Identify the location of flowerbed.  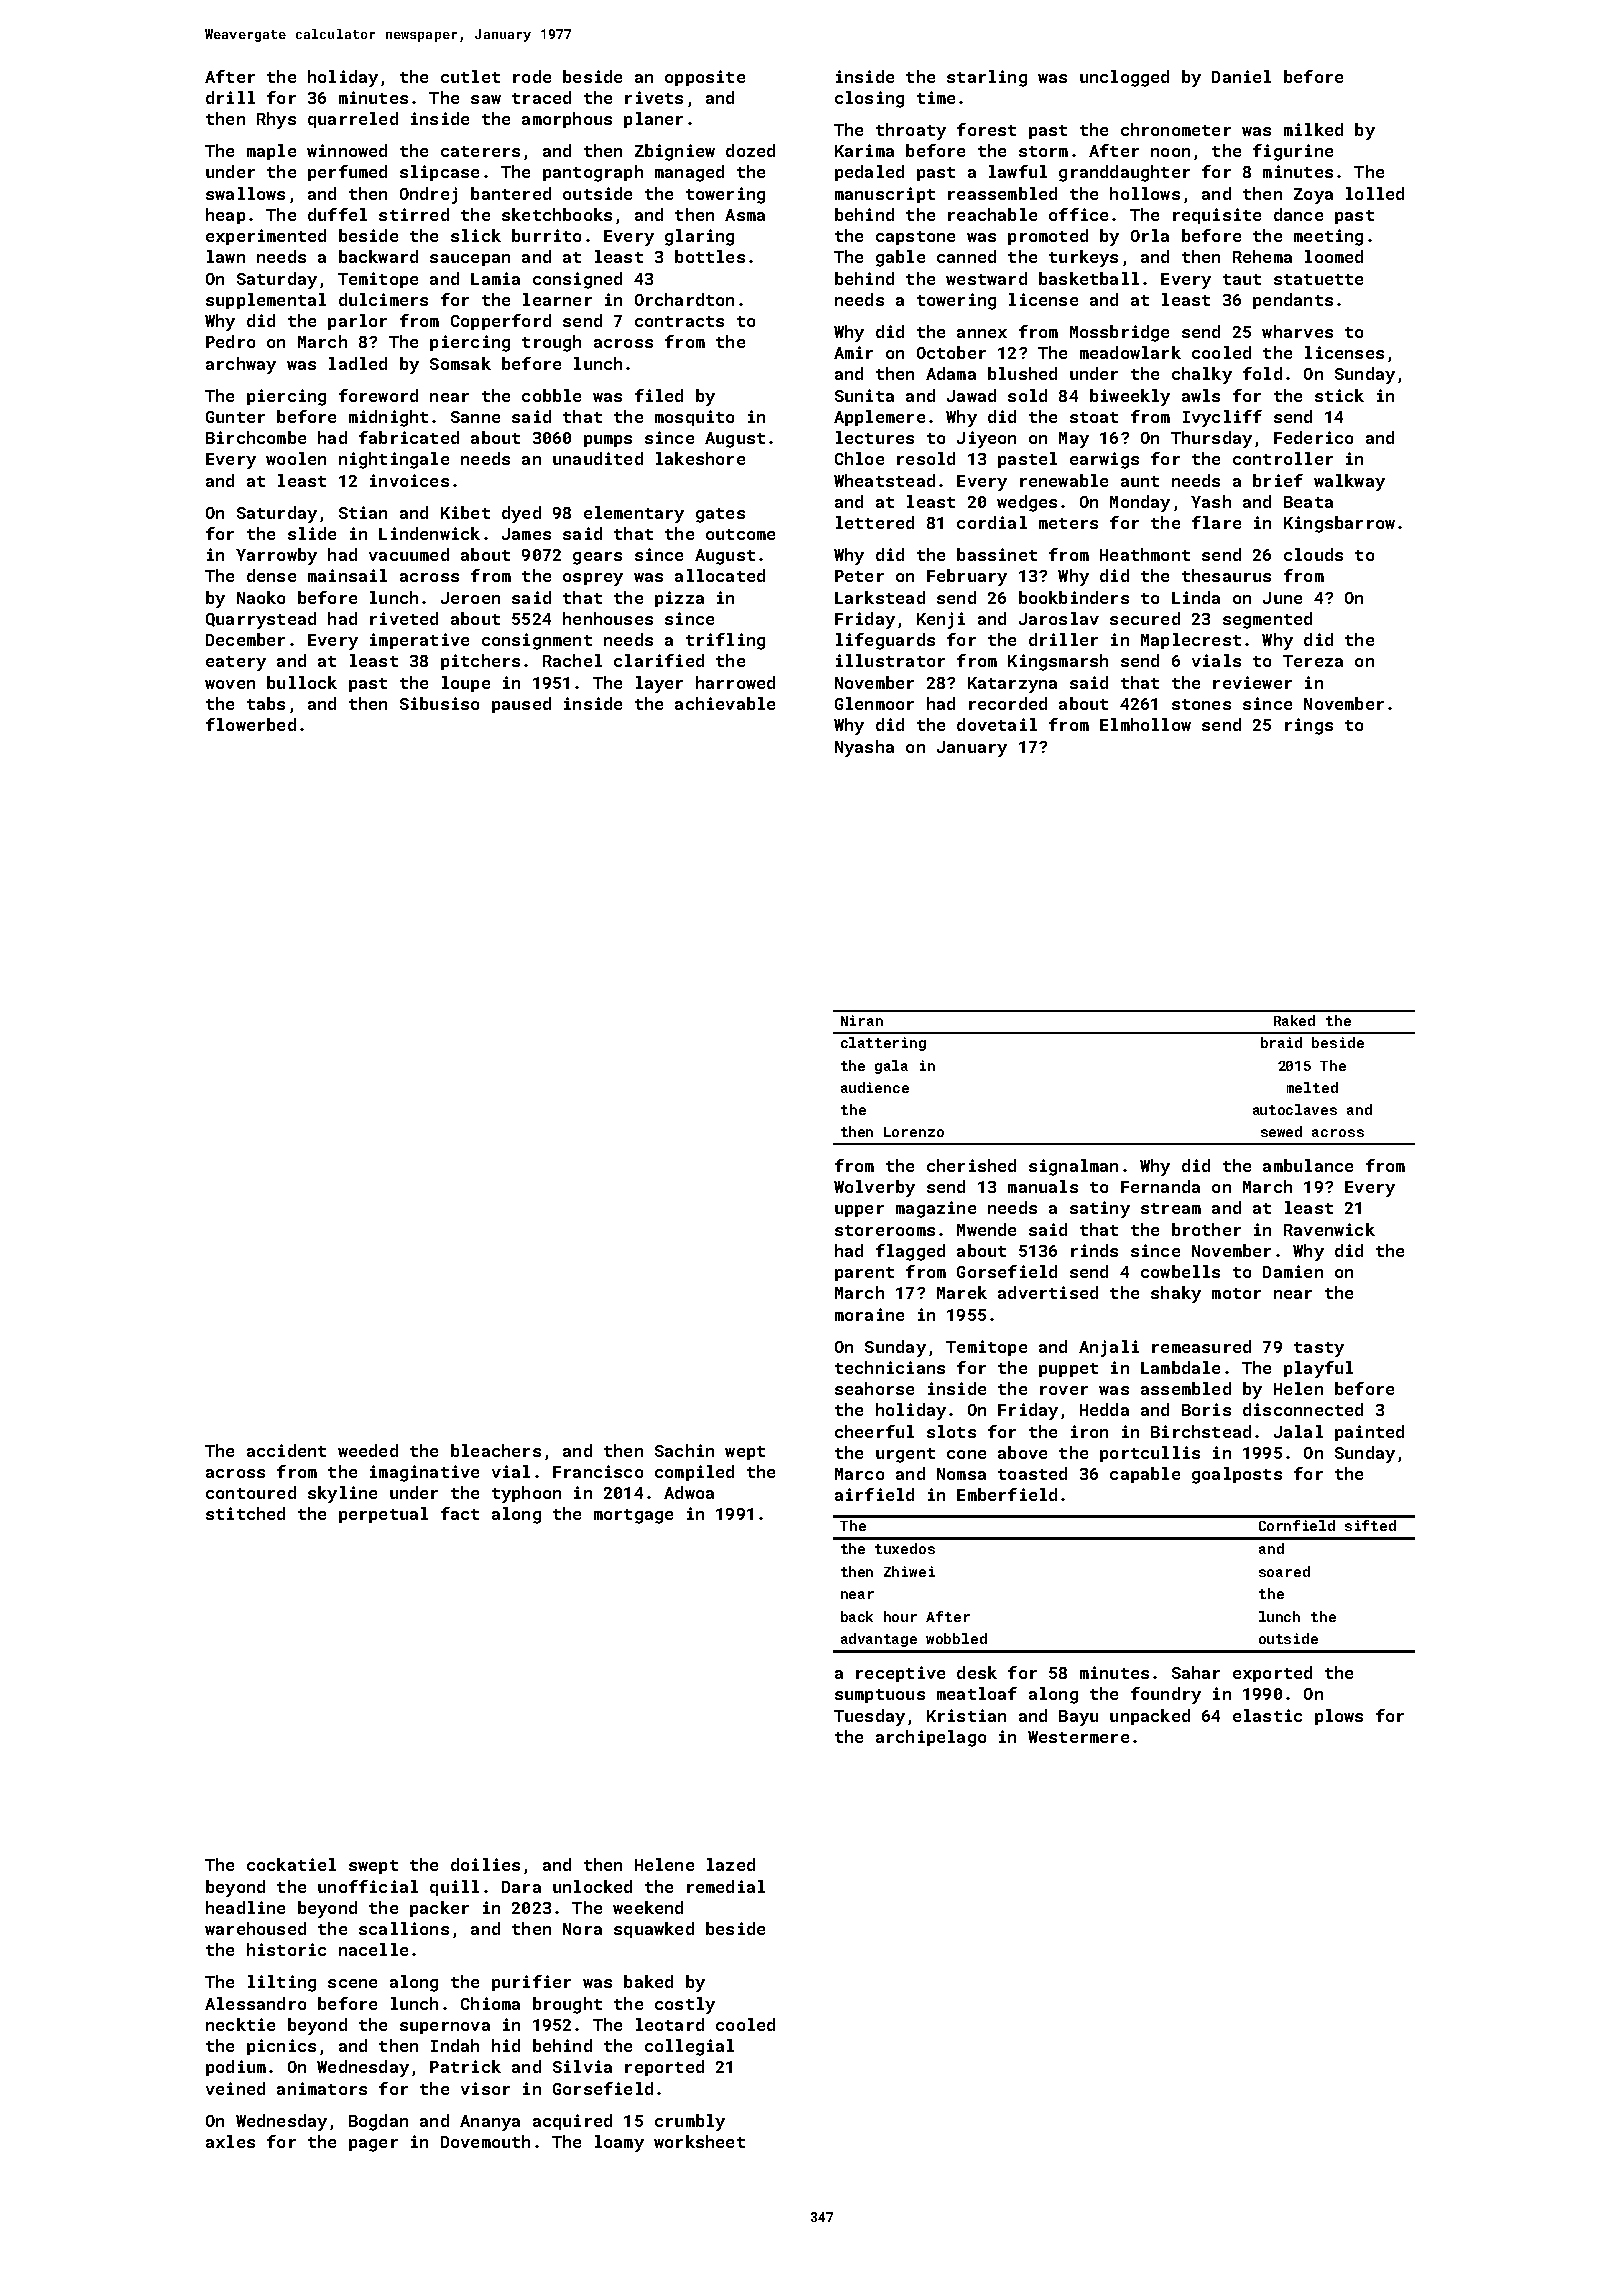
(251, 724).
